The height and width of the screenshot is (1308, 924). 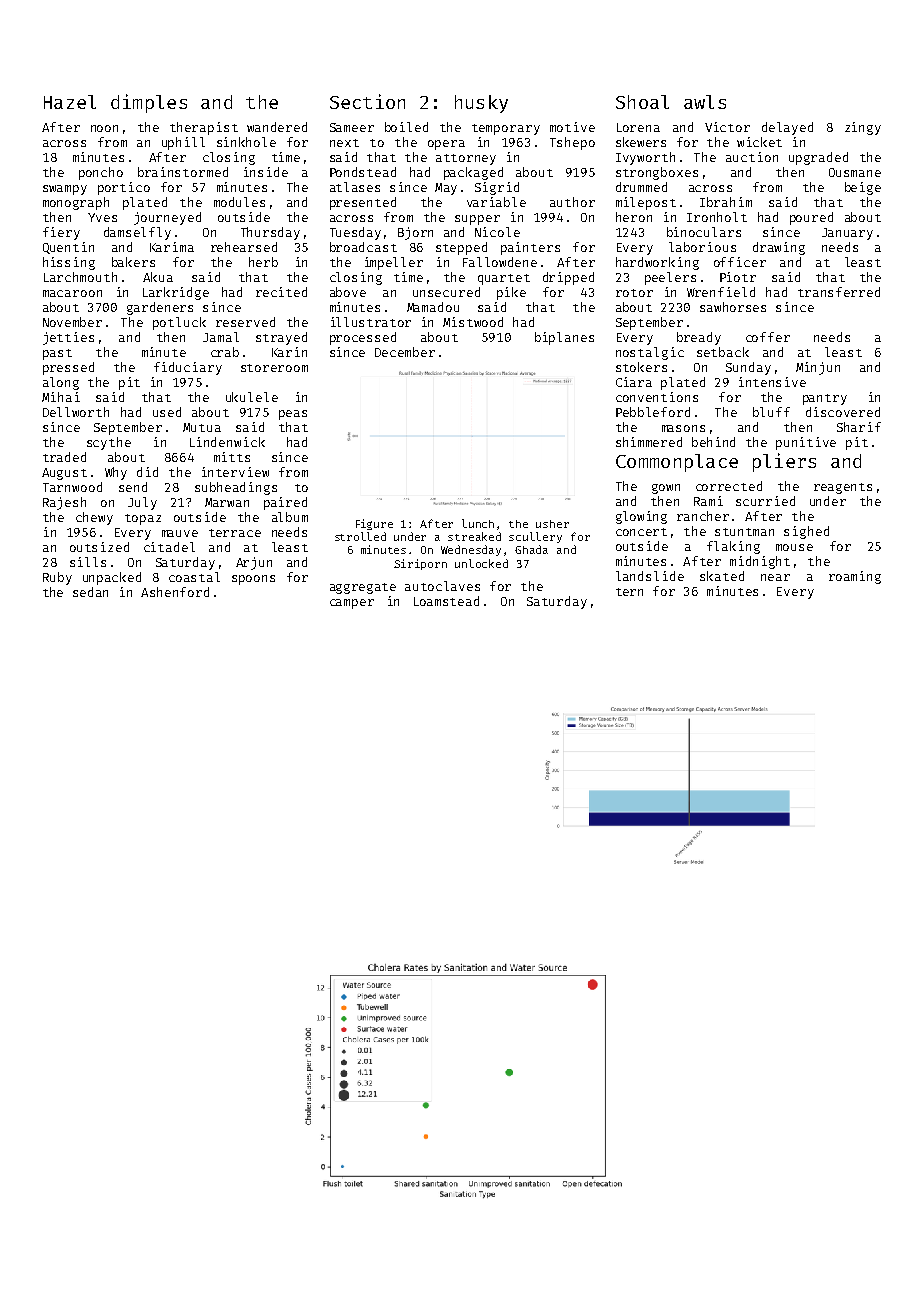 What do you see at coordinates (254, 563) in the screenshot?
I see `Arjun` at bounding box center [254, 563].
